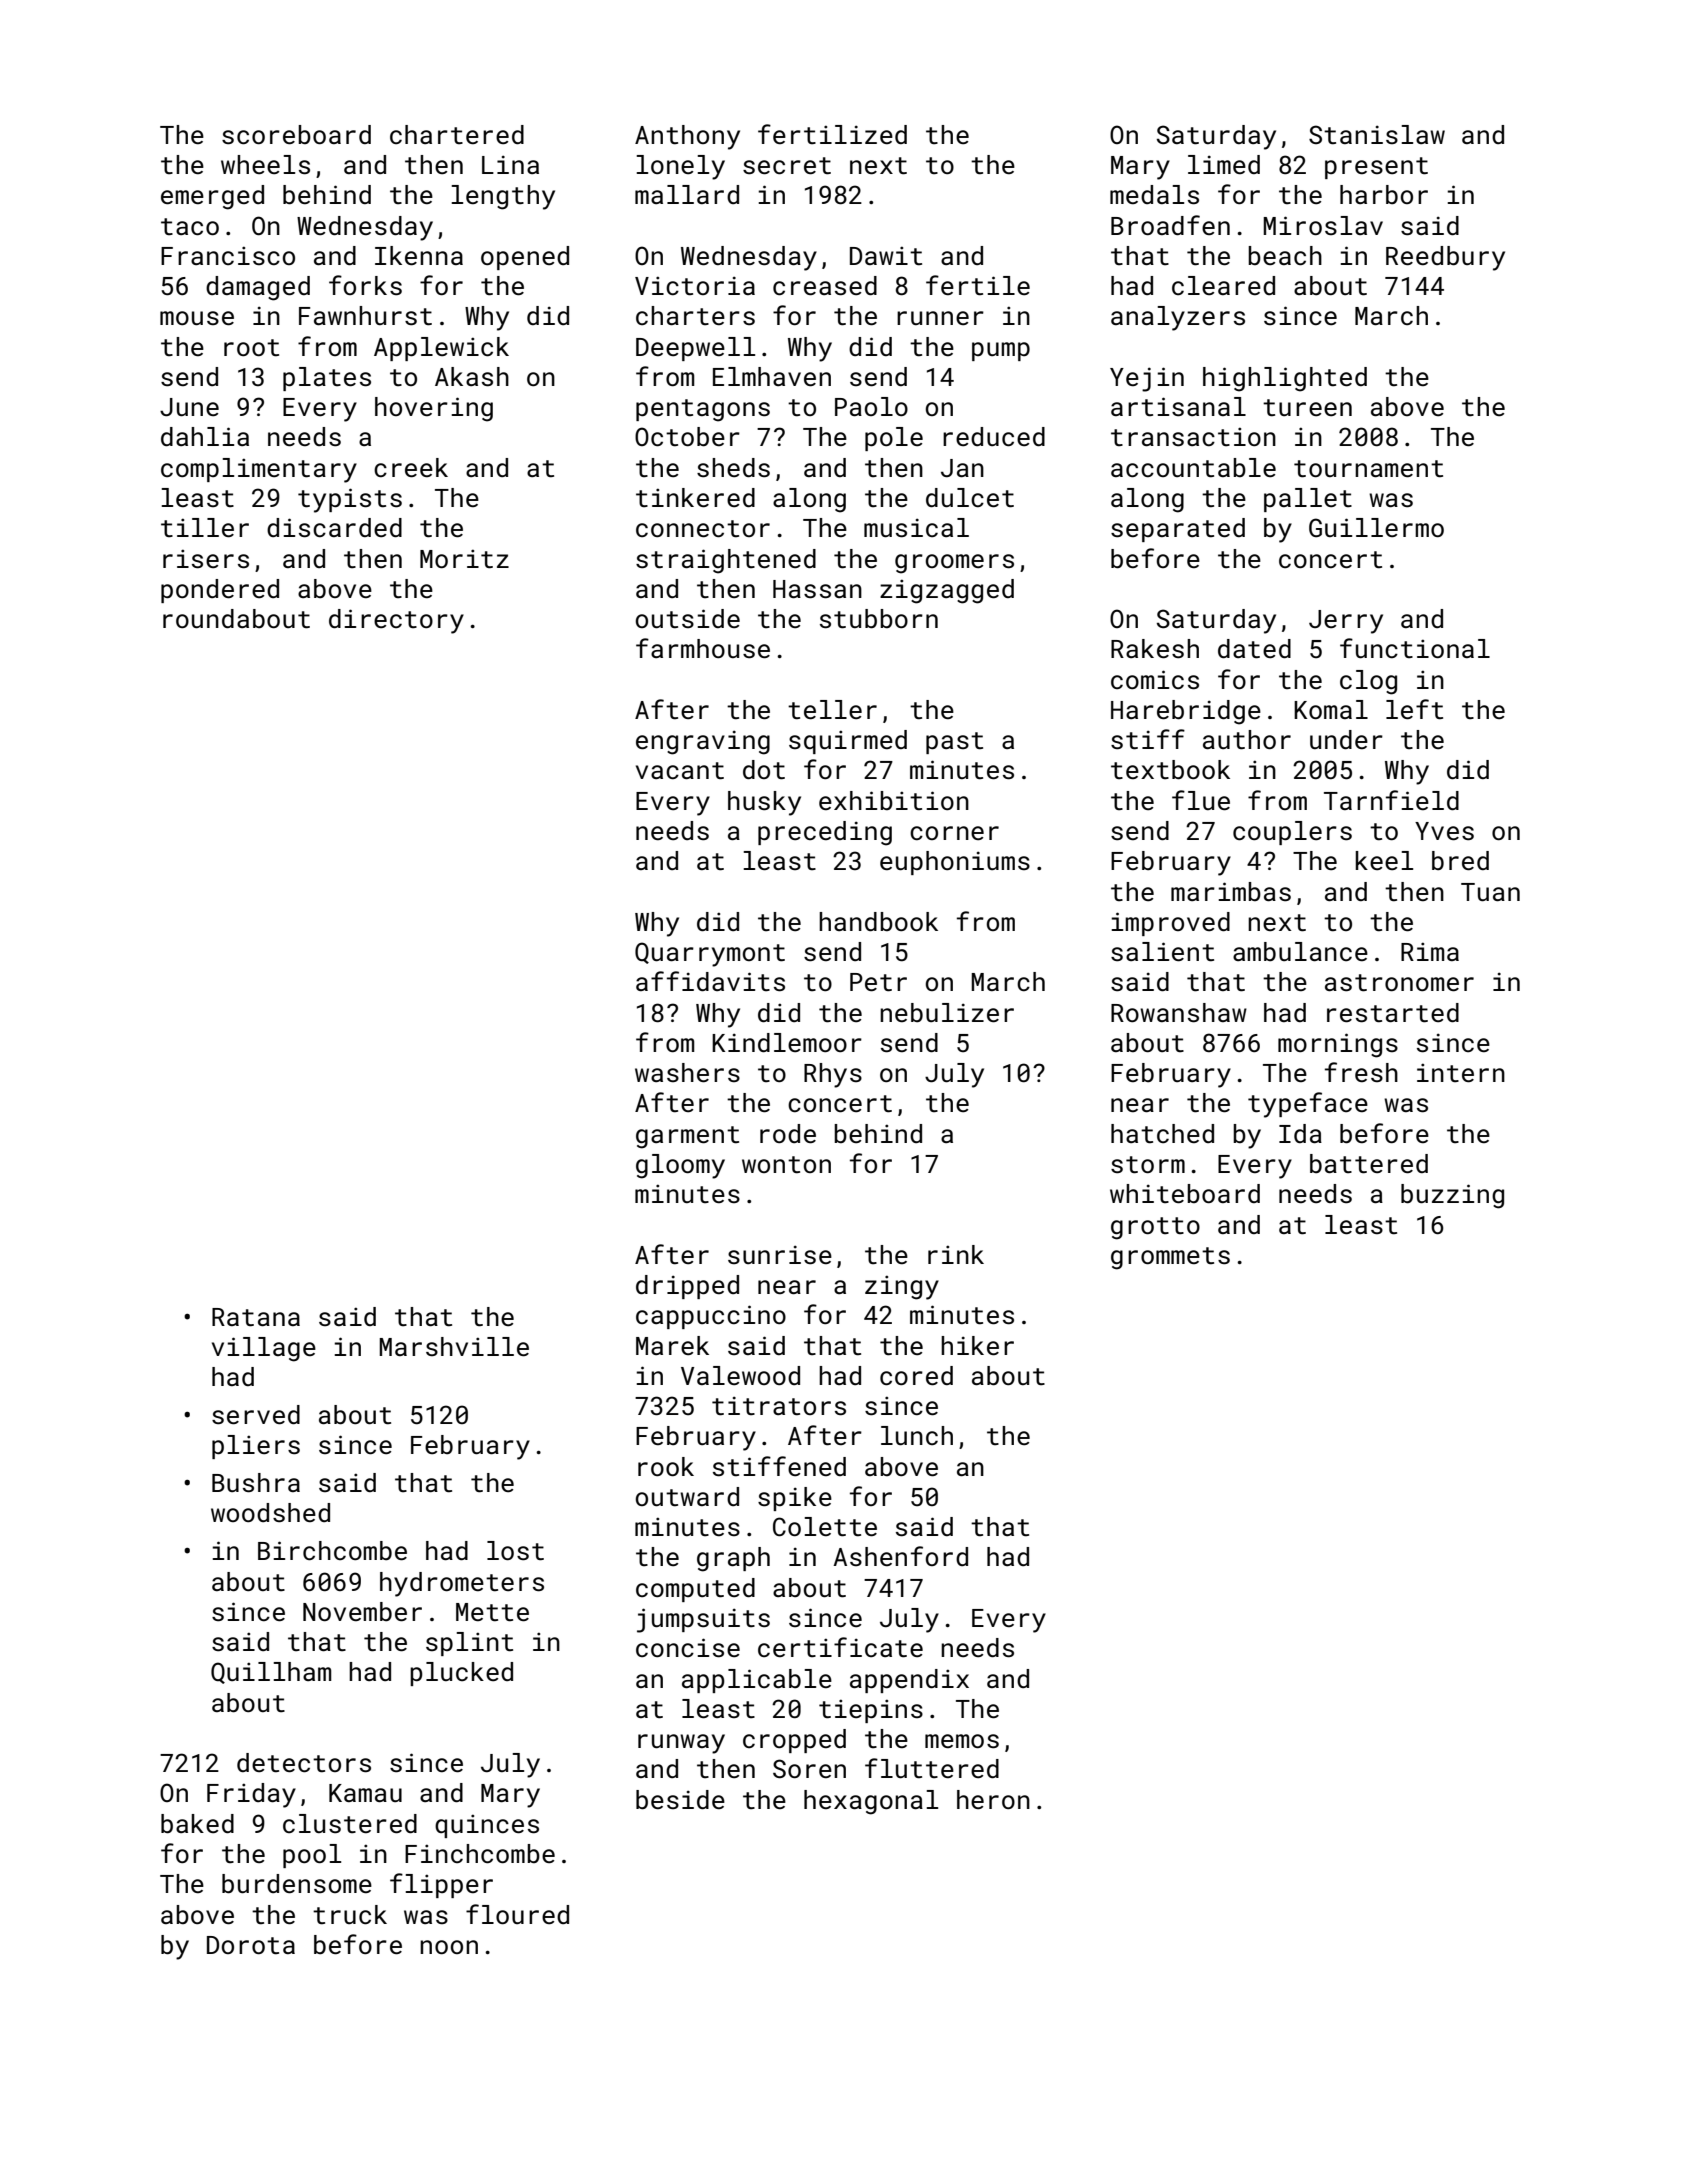 This screenshot has height=2178, width=1683. What do you see at coordinates (449, 1947) in the screenshot?
I see `noon` at bounding box center [449, 1947].
